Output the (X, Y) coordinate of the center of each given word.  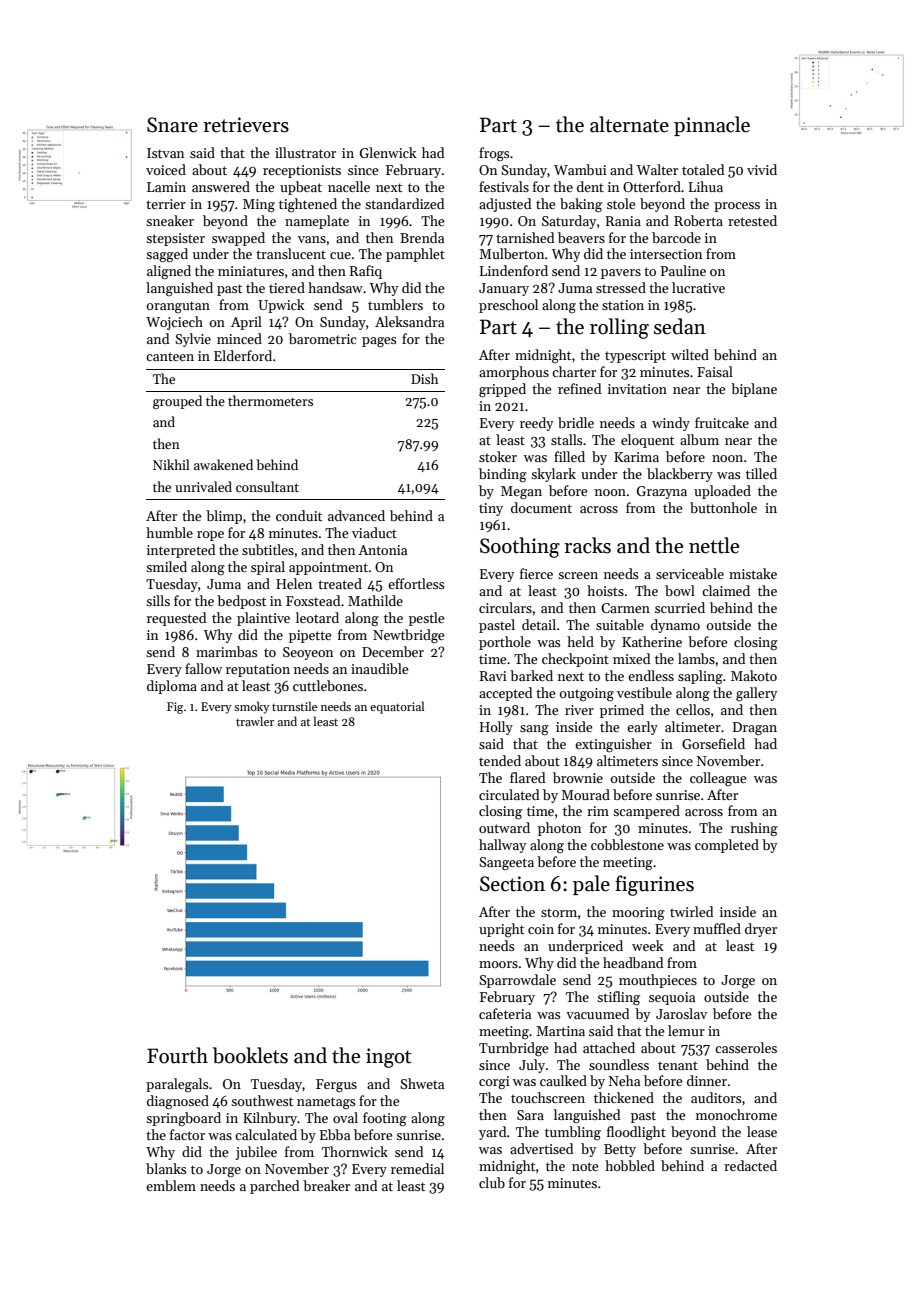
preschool (508, 306)
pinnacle (712, 126)
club (492, 1182)
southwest (262, 1100)
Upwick (281, 306)
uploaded (722, 492)
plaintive (263, 619)
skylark (553, 475)
